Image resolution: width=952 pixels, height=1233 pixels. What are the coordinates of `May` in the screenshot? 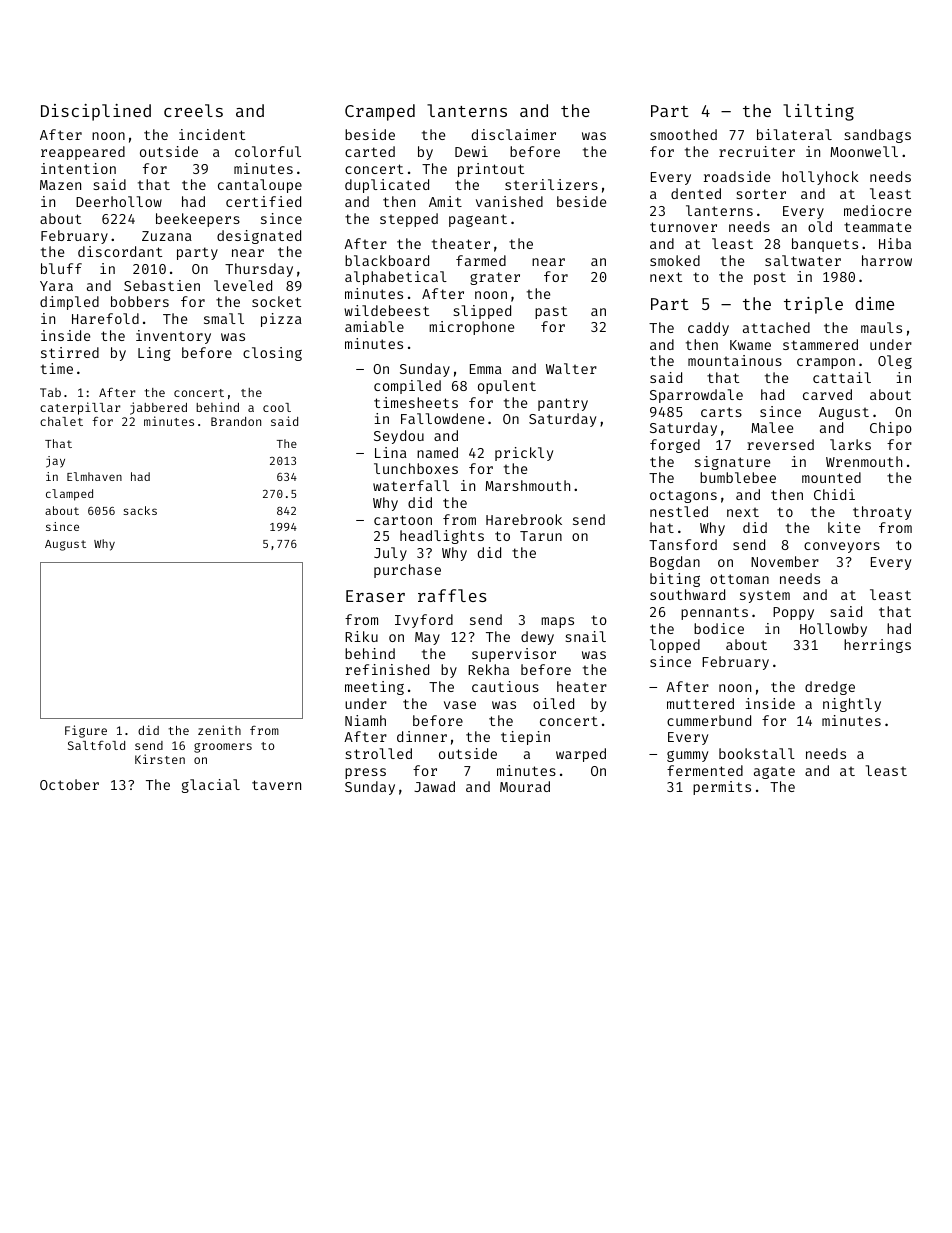 It's located at (427, 638).
